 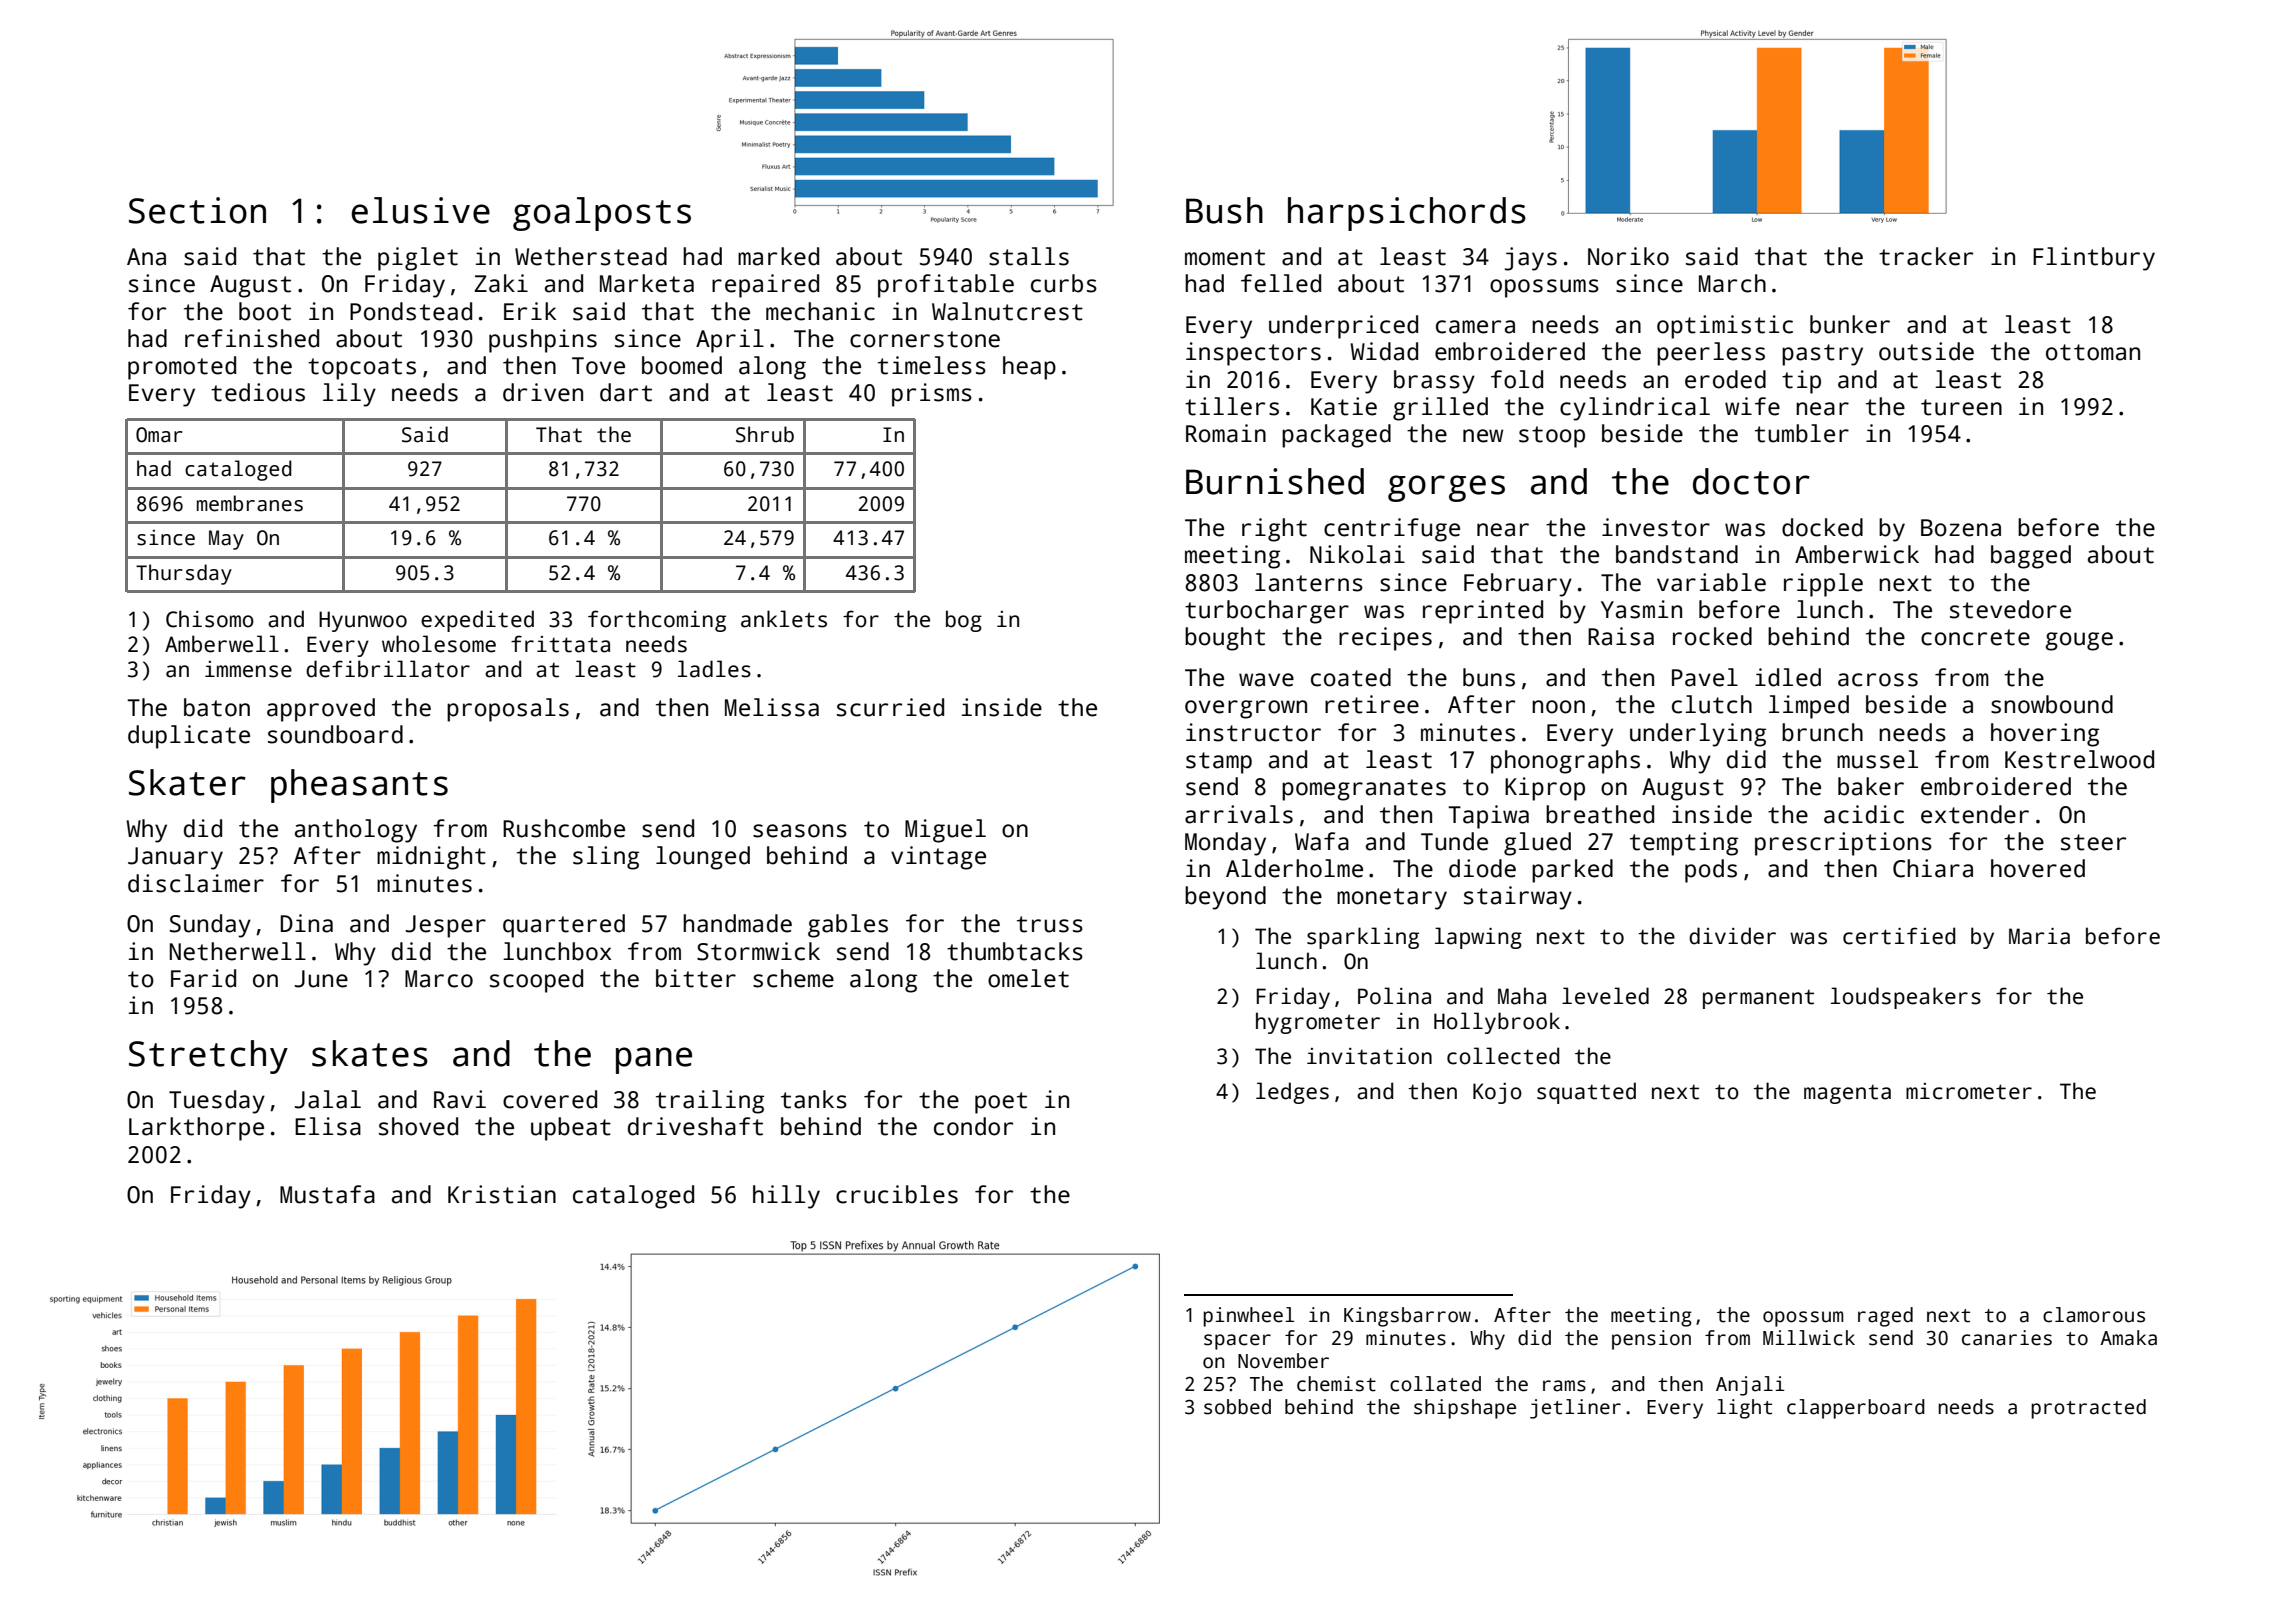 I want to click on Mustafa, so click(x=327, y=1194).
